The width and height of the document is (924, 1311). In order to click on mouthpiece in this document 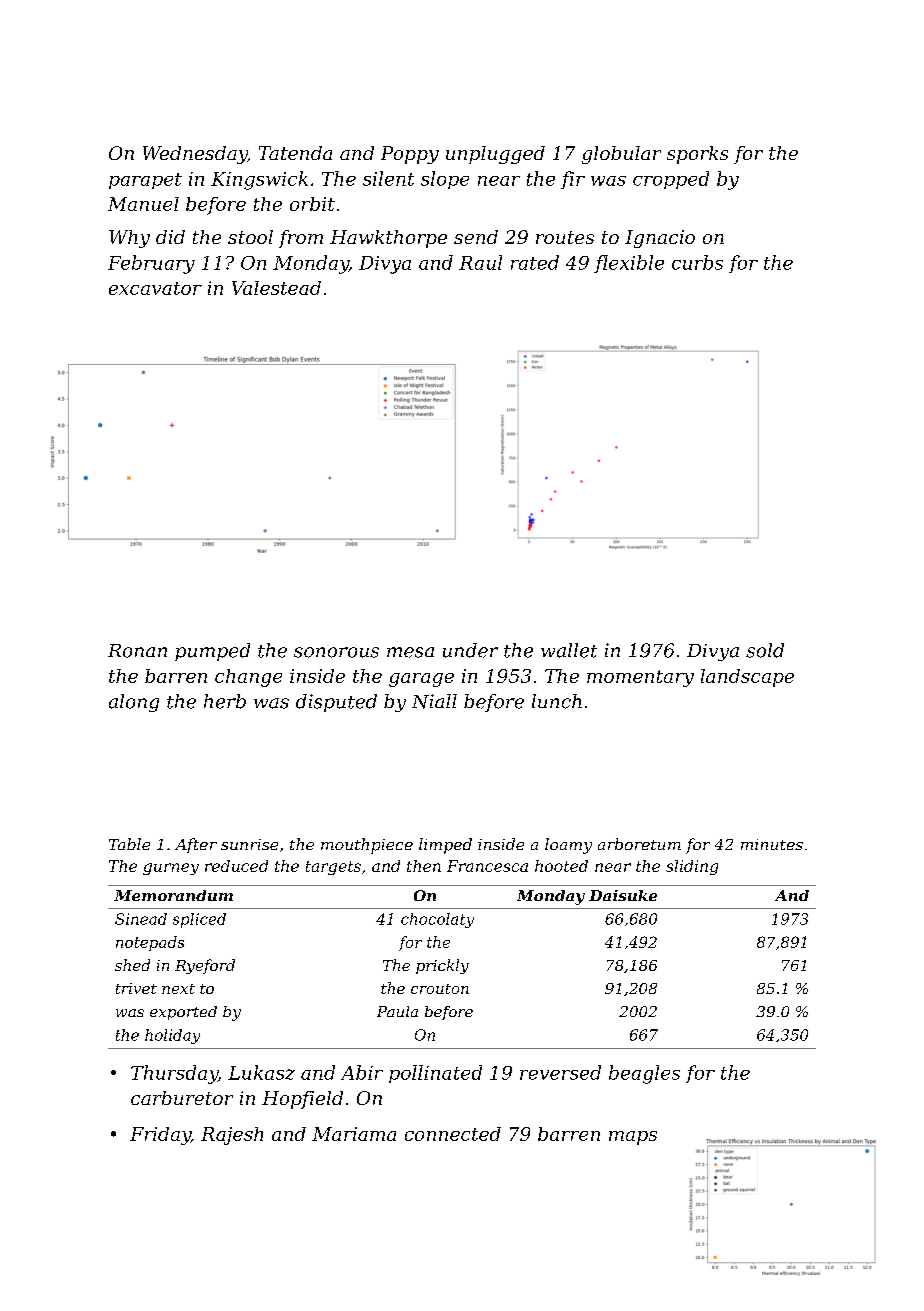, I will do `click(367, 846)`.
